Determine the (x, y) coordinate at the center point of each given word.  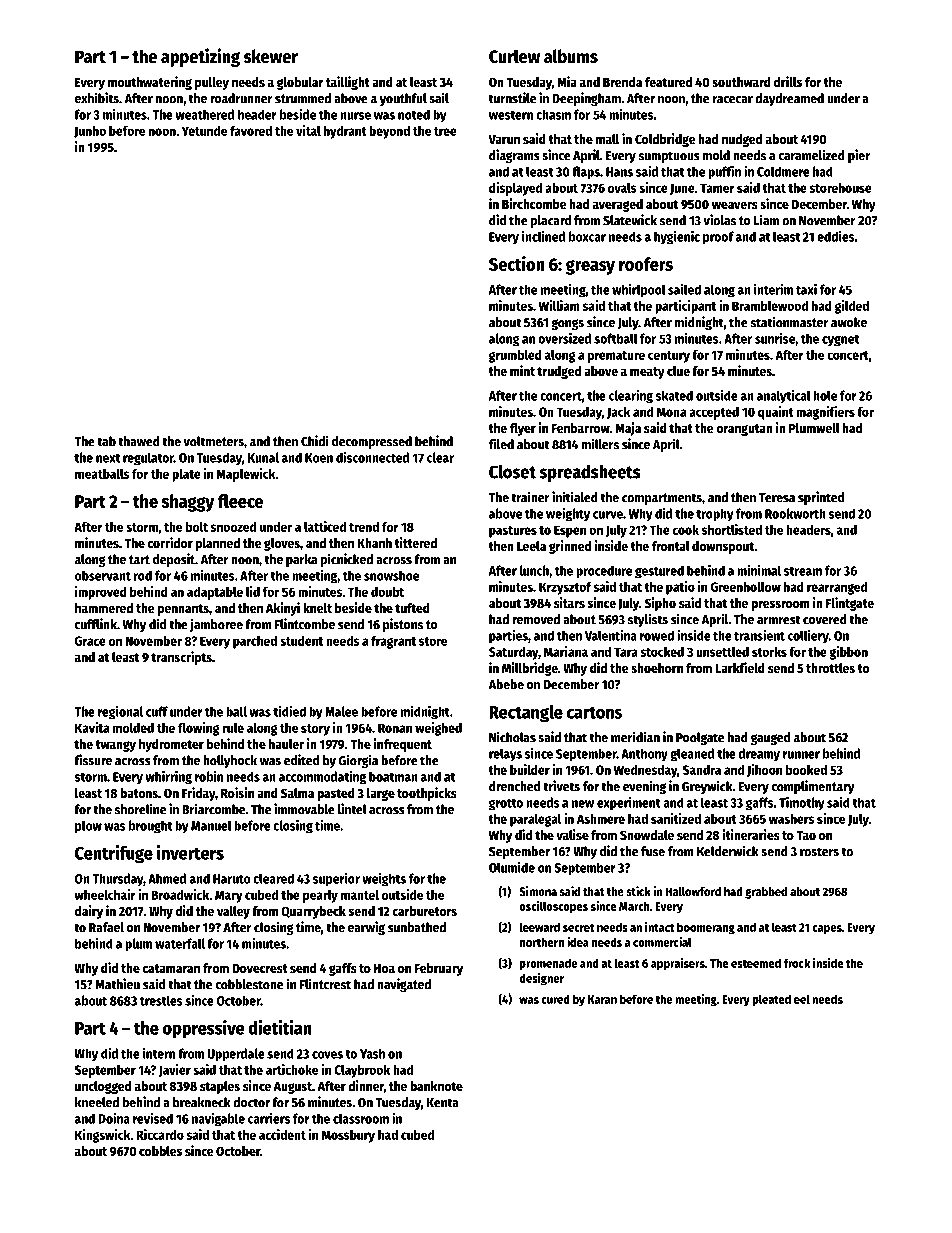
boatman (393, 776)
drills (788, 81)
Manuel (211, 825)
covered (825, 619)
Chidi (315, 441)
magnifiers (825, 413)
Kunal (263, 457)
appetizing (200, 57)
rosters (819, 852)
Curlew (514, 56)
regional (120, 713)
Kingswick (103, 1136)
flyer (523, 429)
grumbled (515, 356)
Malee (341, 711)
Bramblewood (770, 305)
